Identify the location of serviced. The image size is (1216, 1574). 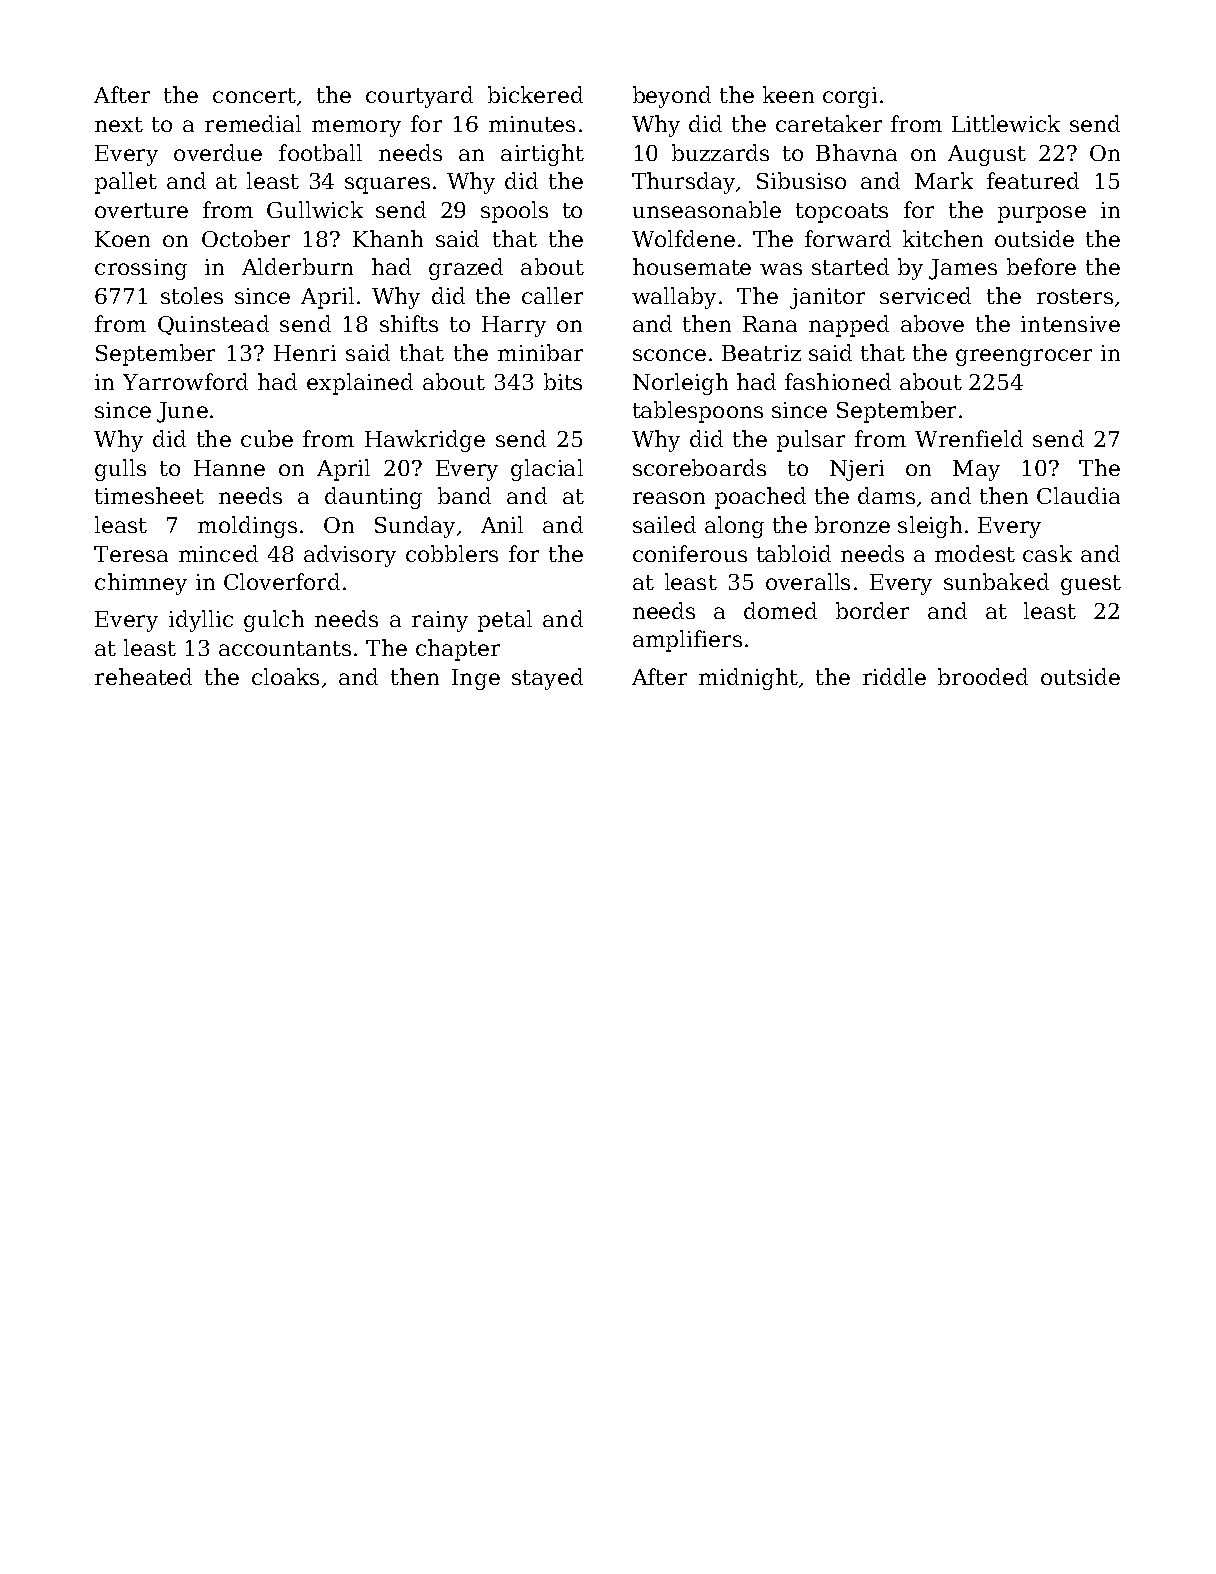
(925, 295).
